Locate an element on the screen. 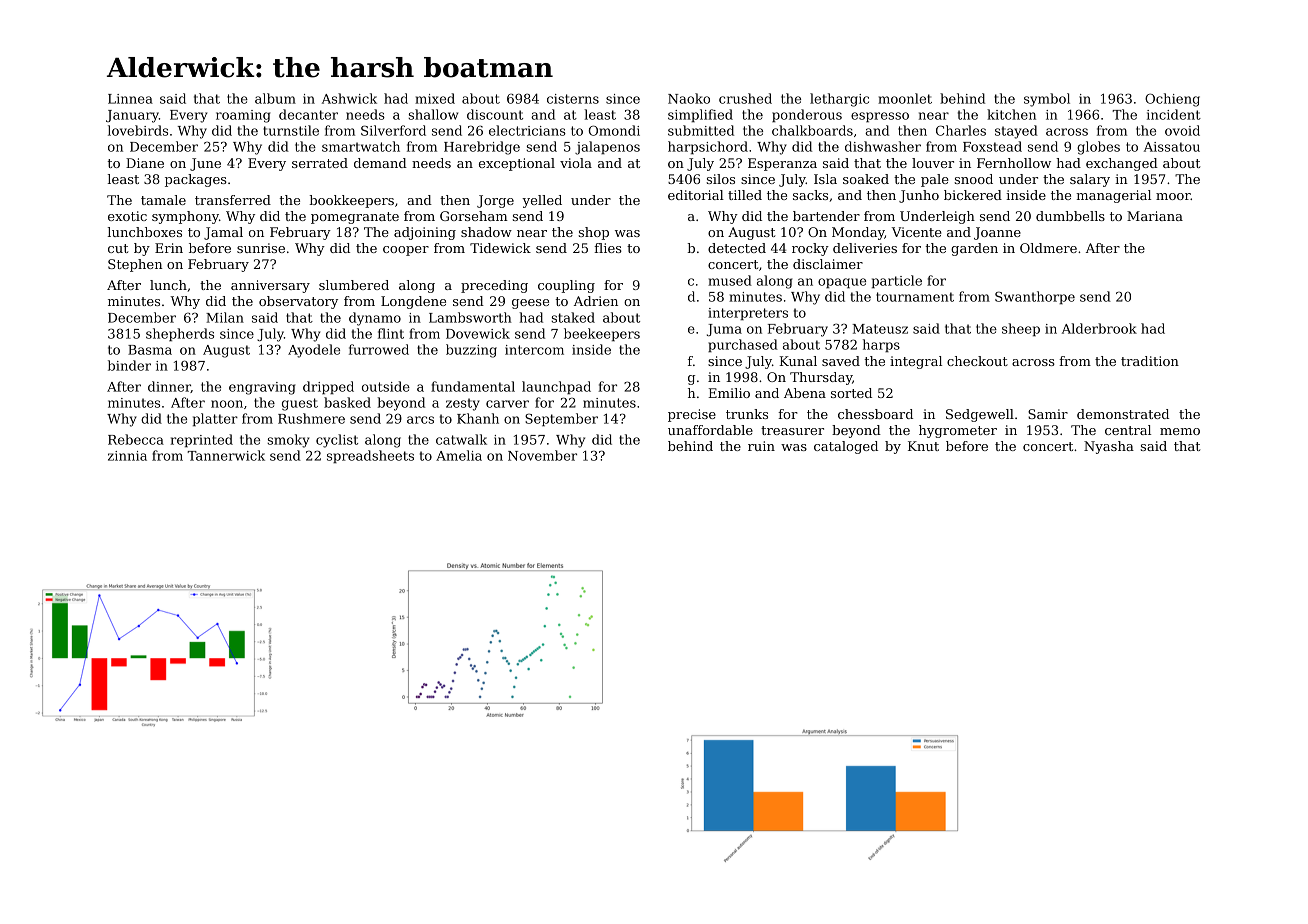  Ochieng is located at coordinates (1172, 100).
